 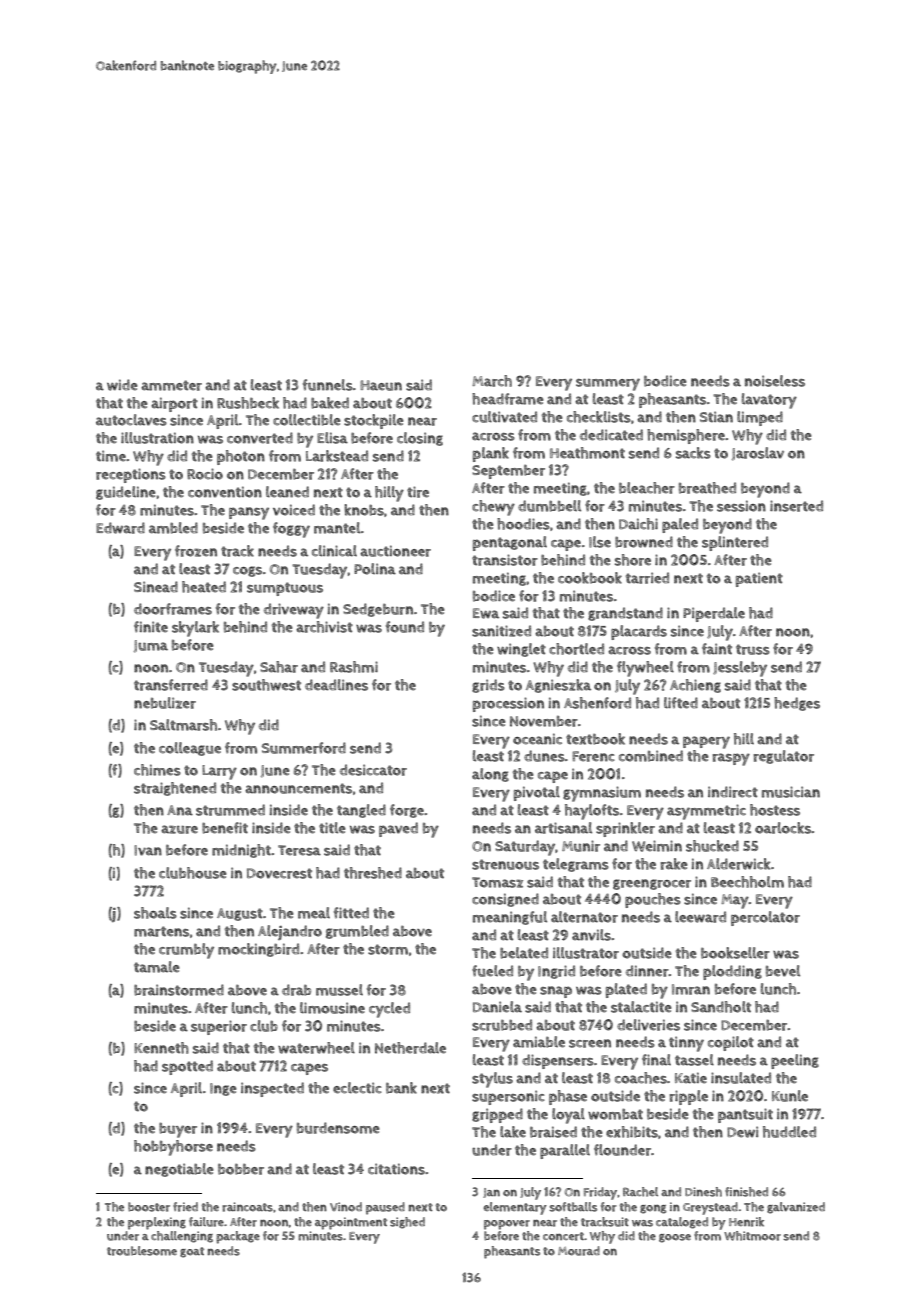 I want to click on troublesome, so click(x=142, y=1251).
